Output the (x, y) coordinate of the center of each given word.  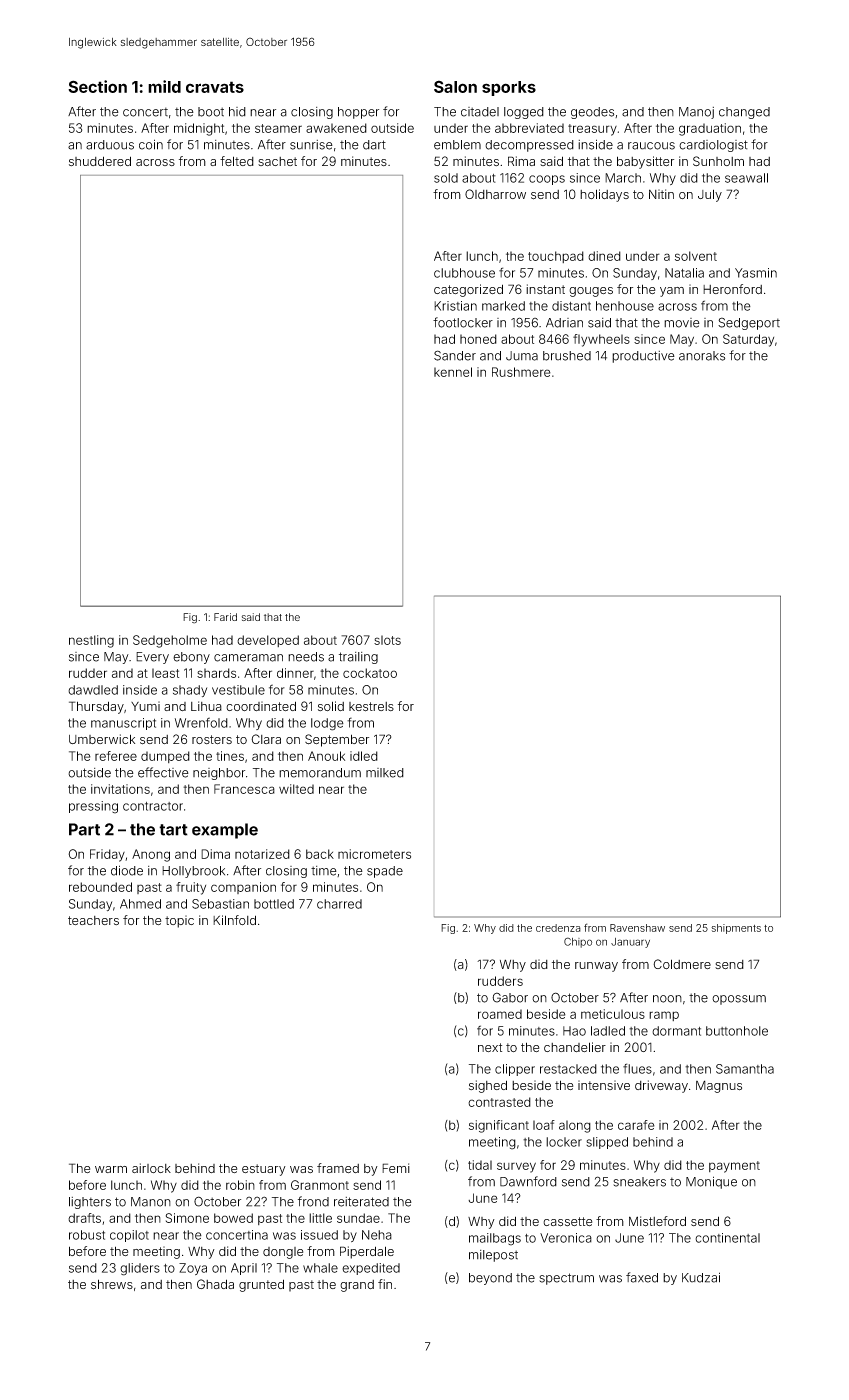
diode (127, 870)
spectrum (566, 1279)
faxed (642, 1277)
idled (364, 756)
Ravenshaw (637, 928)
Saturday (748, 340)
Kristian (455, 306)
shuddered (100, 161)
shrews (112, 1284)
